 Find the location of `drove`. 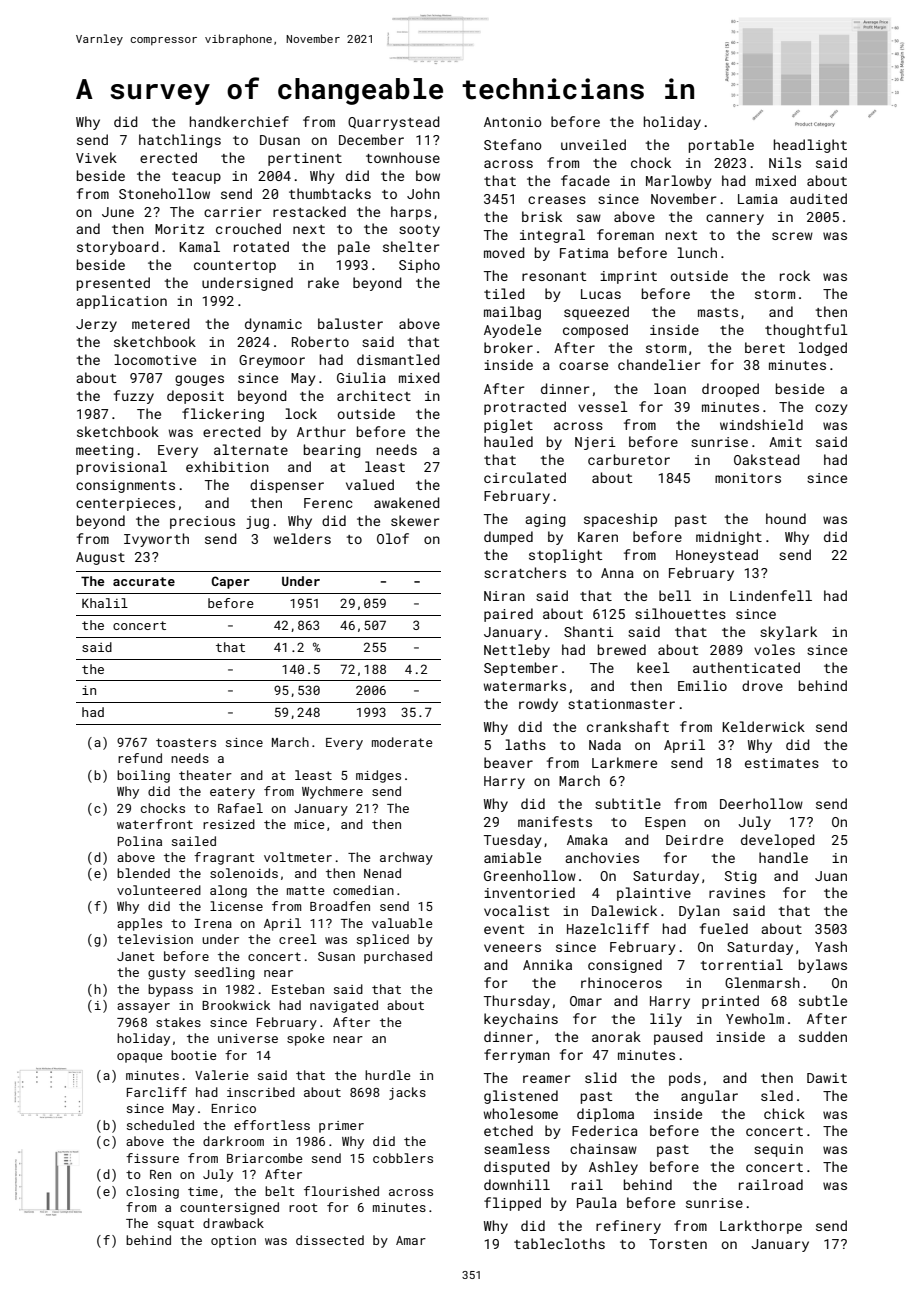

drove is located at coordinates (762, 685).
